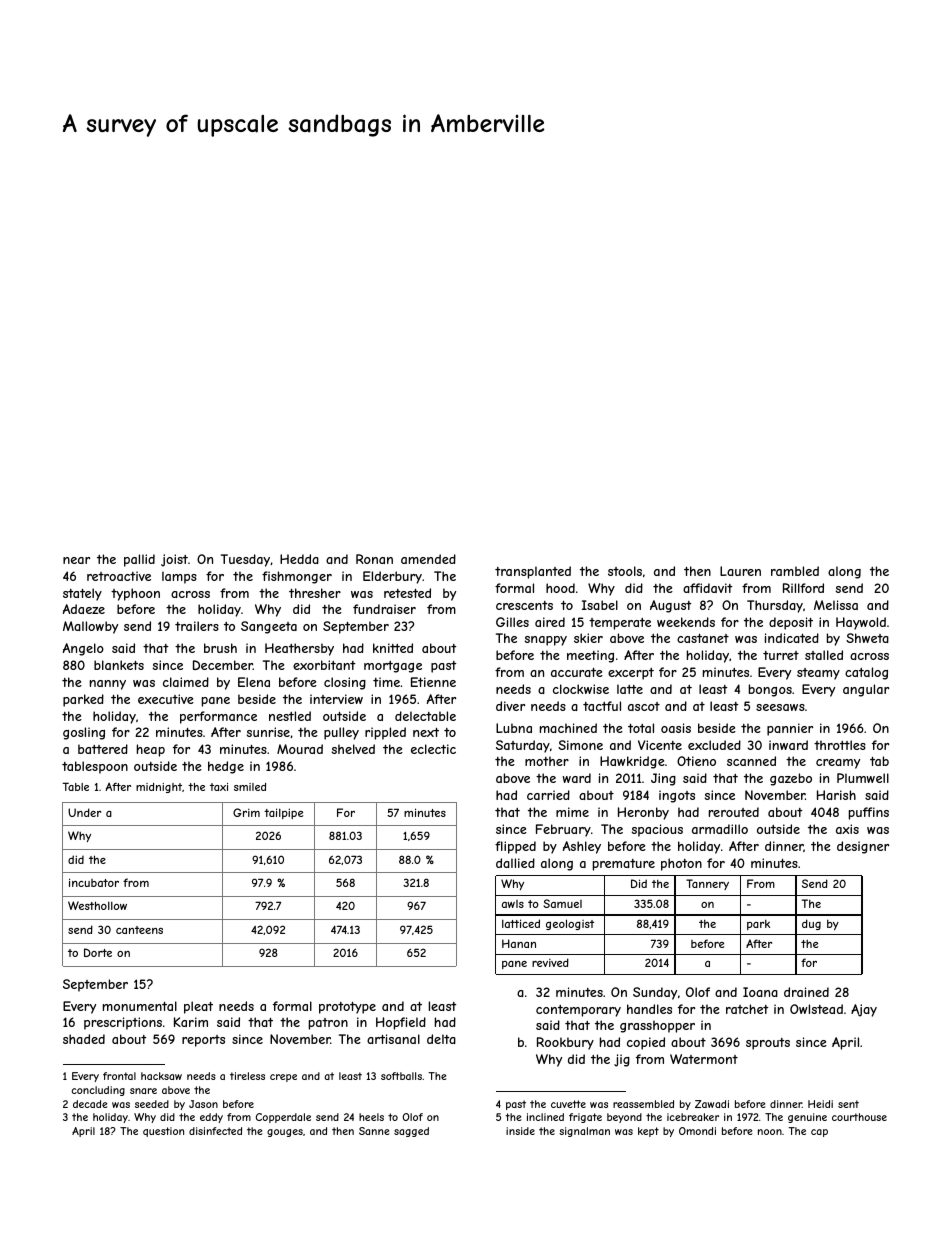  I want to click on sent, so click(848, 1104).
